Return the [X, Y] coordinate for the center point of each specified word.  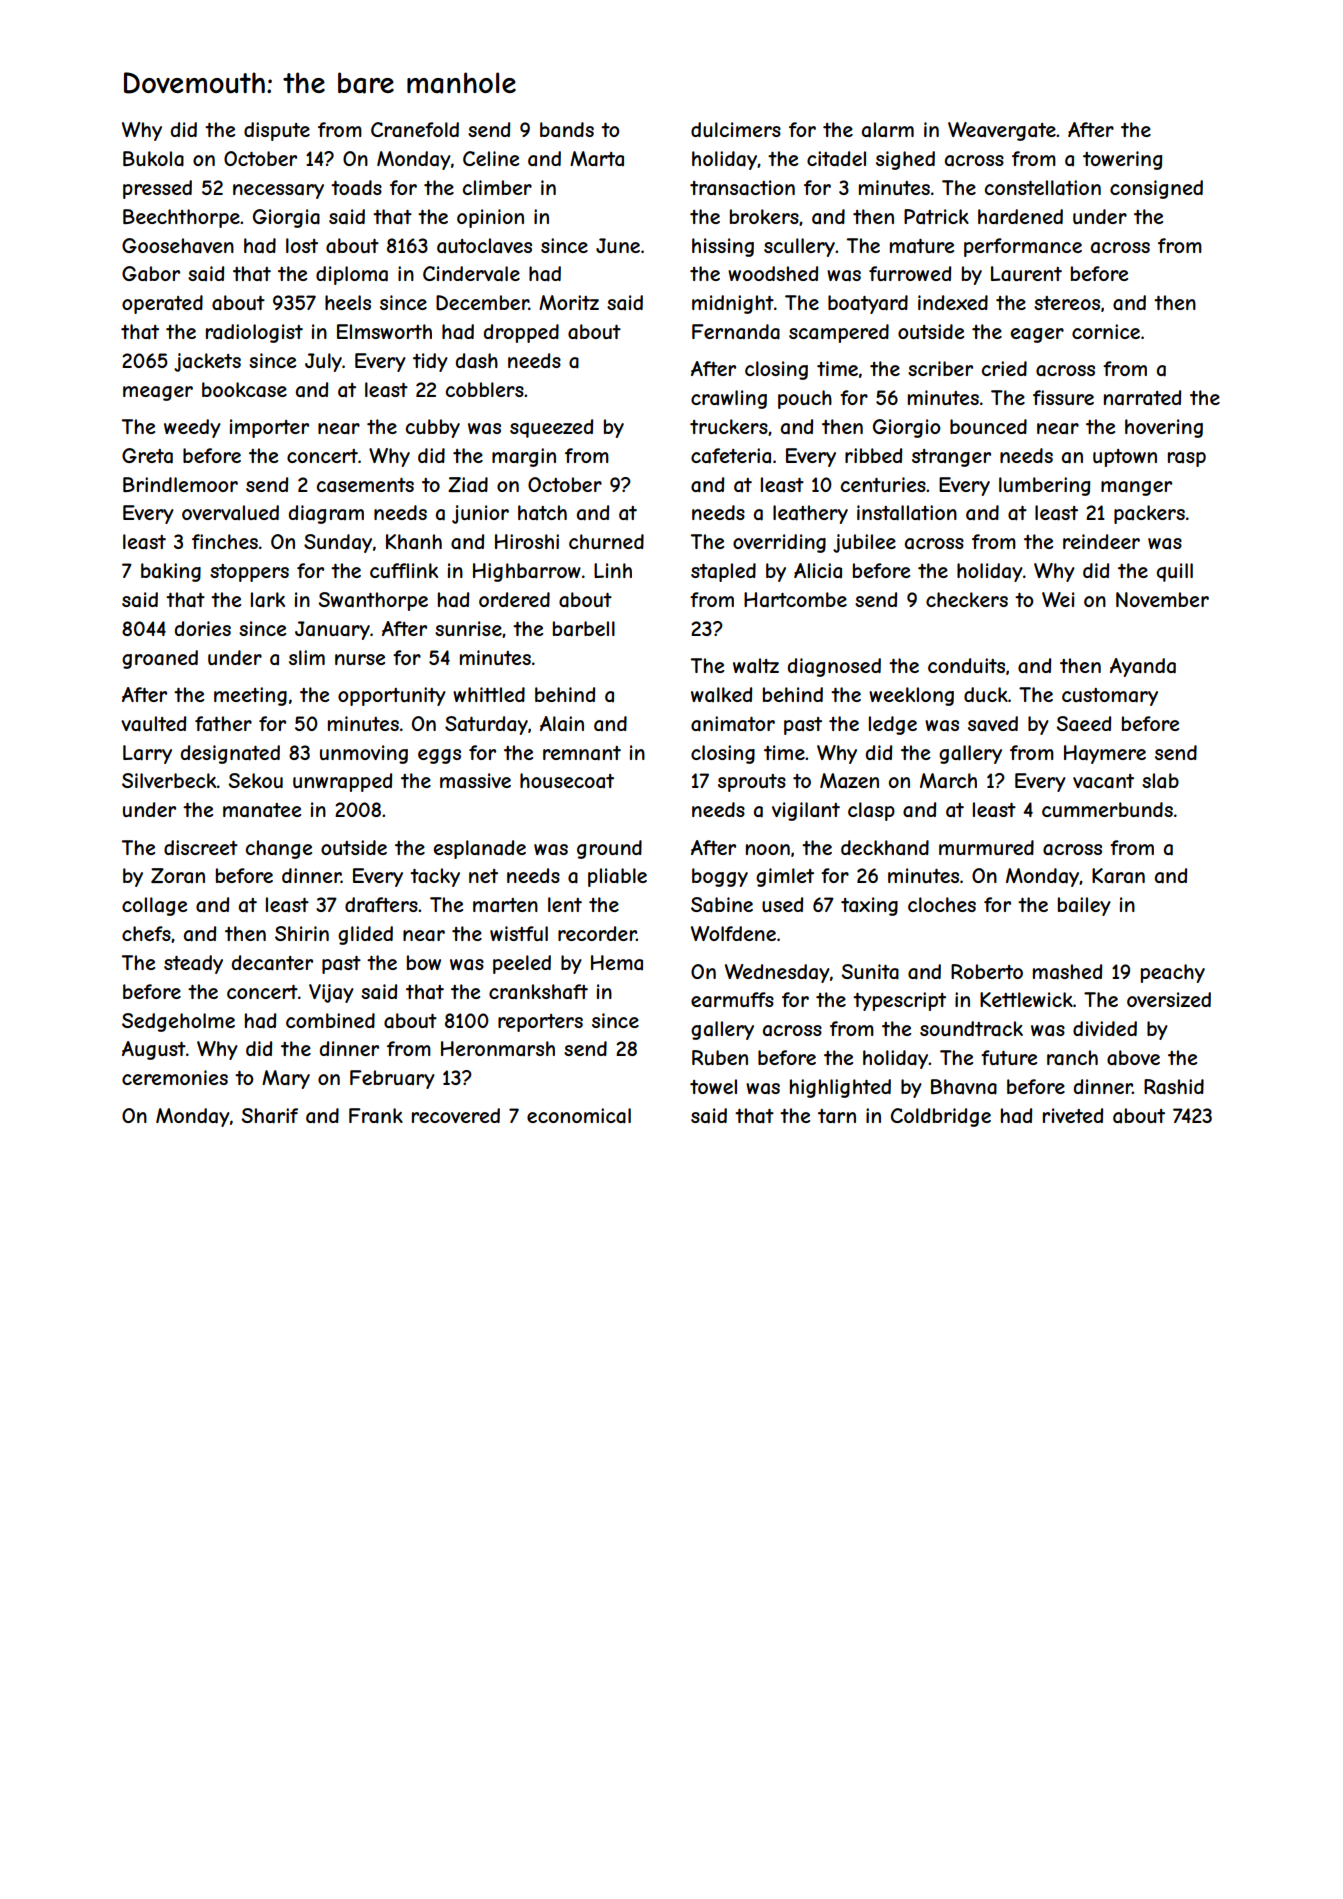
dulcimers [736, 129]
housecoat [567, 780]
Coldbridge [941, 1117]
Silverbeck [169, 780]
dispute [277, 131]
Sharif [269, 1116]
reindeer [1101, 541]
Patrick [936, 216]
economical [579, 1116]
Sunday [338, 543]
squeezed [551, 428]
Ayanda [1143, 667]
